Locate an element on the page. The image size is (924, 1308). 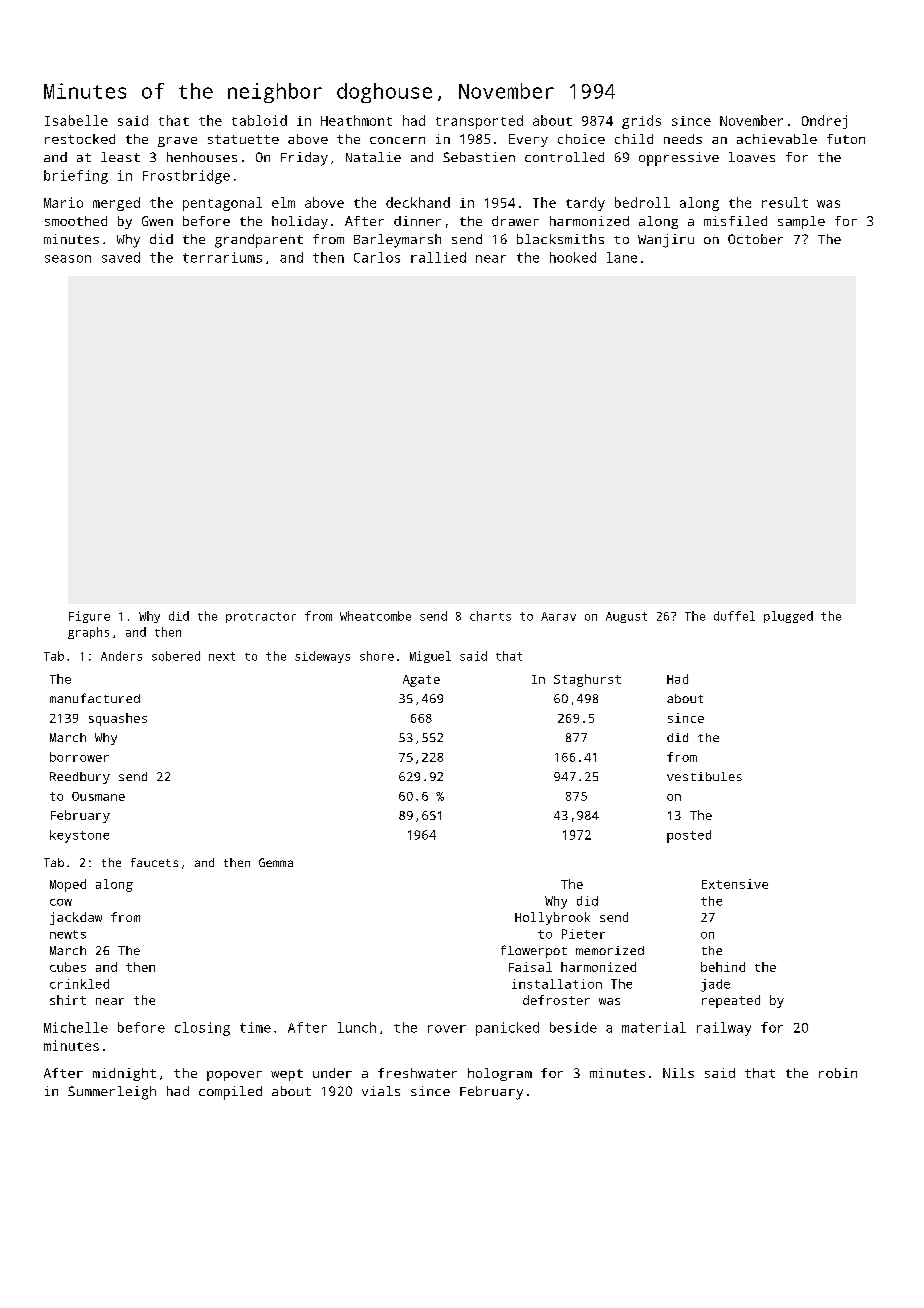
result is located at coordinates (785, 202).
